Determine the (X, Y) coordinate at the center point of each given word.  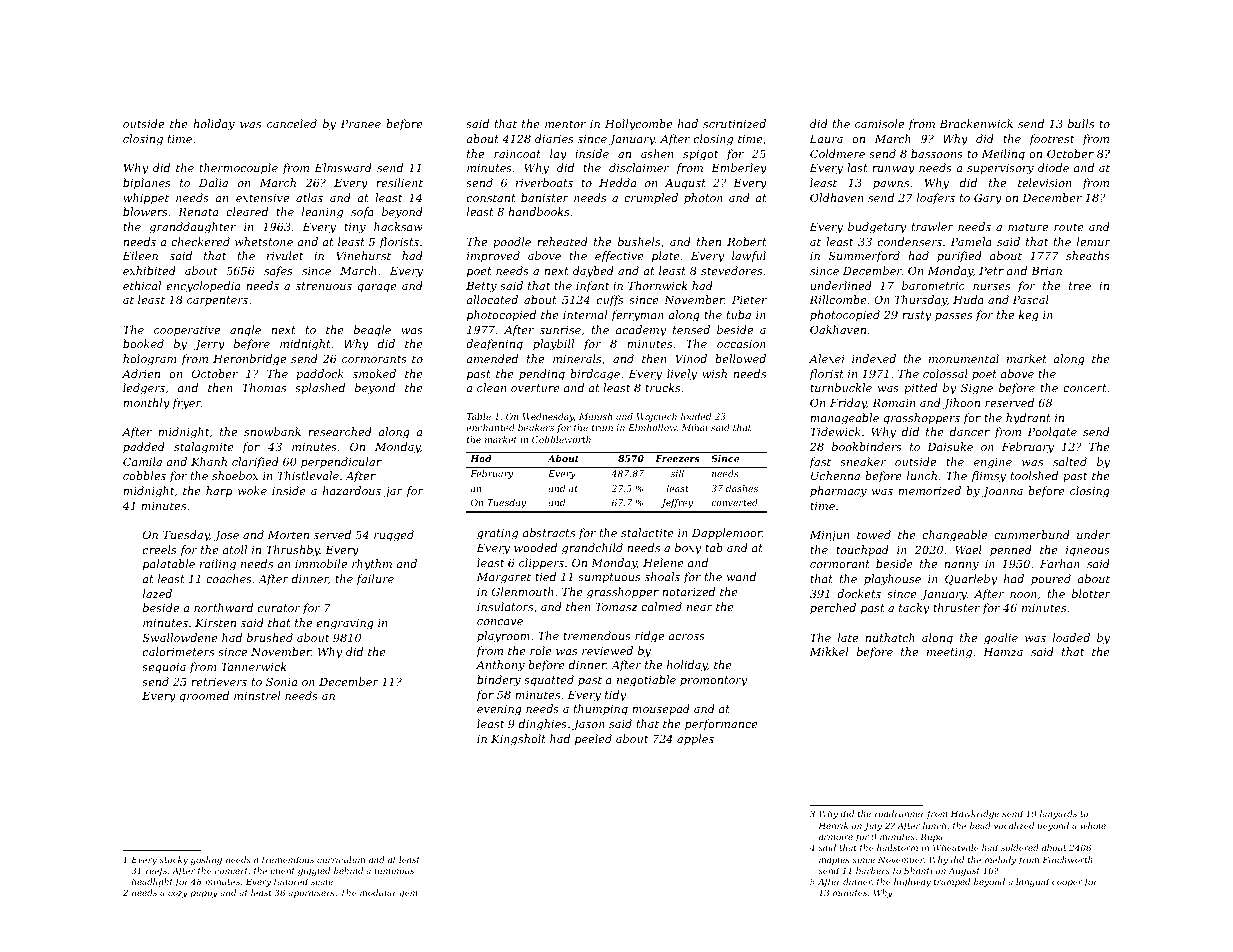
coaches (229, 578)
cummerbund (1032, 534)
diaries (554, 138)
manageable (844, 419)
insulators (505, 606)
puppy (204, 894)
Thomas (264, 387)
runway (893, 170)
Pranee (361, 124)
